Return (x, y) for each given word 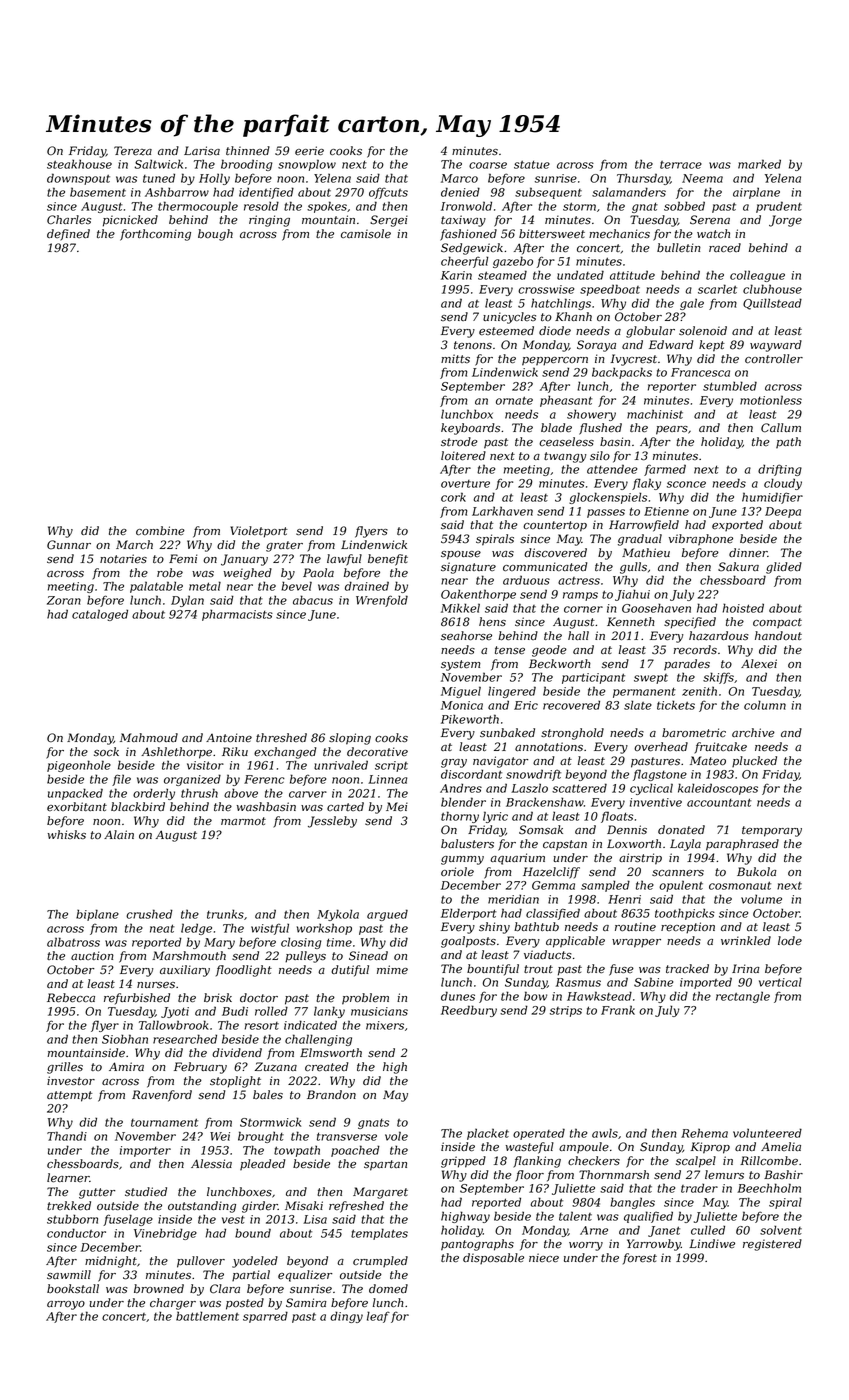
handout (778, 635)
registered (772, 1245)
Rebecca (71, 998)
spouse (461, 555)
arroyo (66, 1305)
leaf (378, 1317)
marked (759, 164)
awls (605, 1133)
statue (532, 164)
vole (396, 1136)
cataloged (100, 615)
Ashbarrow (177, 192)
